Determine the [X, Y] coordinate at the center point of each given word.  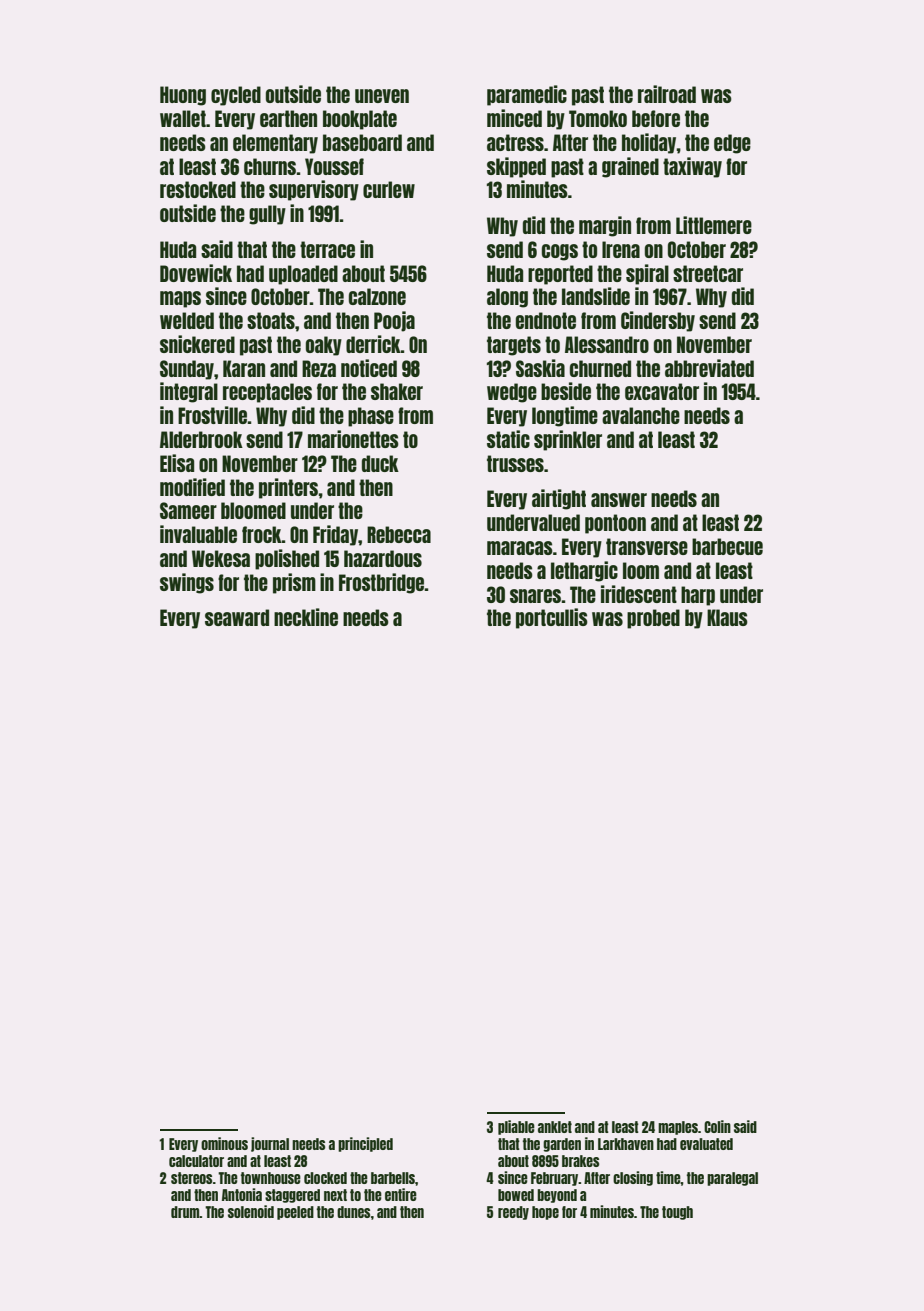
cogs [560, 252]
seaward [237, 617]
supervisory [314, 190]
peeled [295, 1213]
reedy [513, 1213]
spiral [647, 274]
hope [545, 1213]
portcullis [552, 618]
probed [653, 619]
